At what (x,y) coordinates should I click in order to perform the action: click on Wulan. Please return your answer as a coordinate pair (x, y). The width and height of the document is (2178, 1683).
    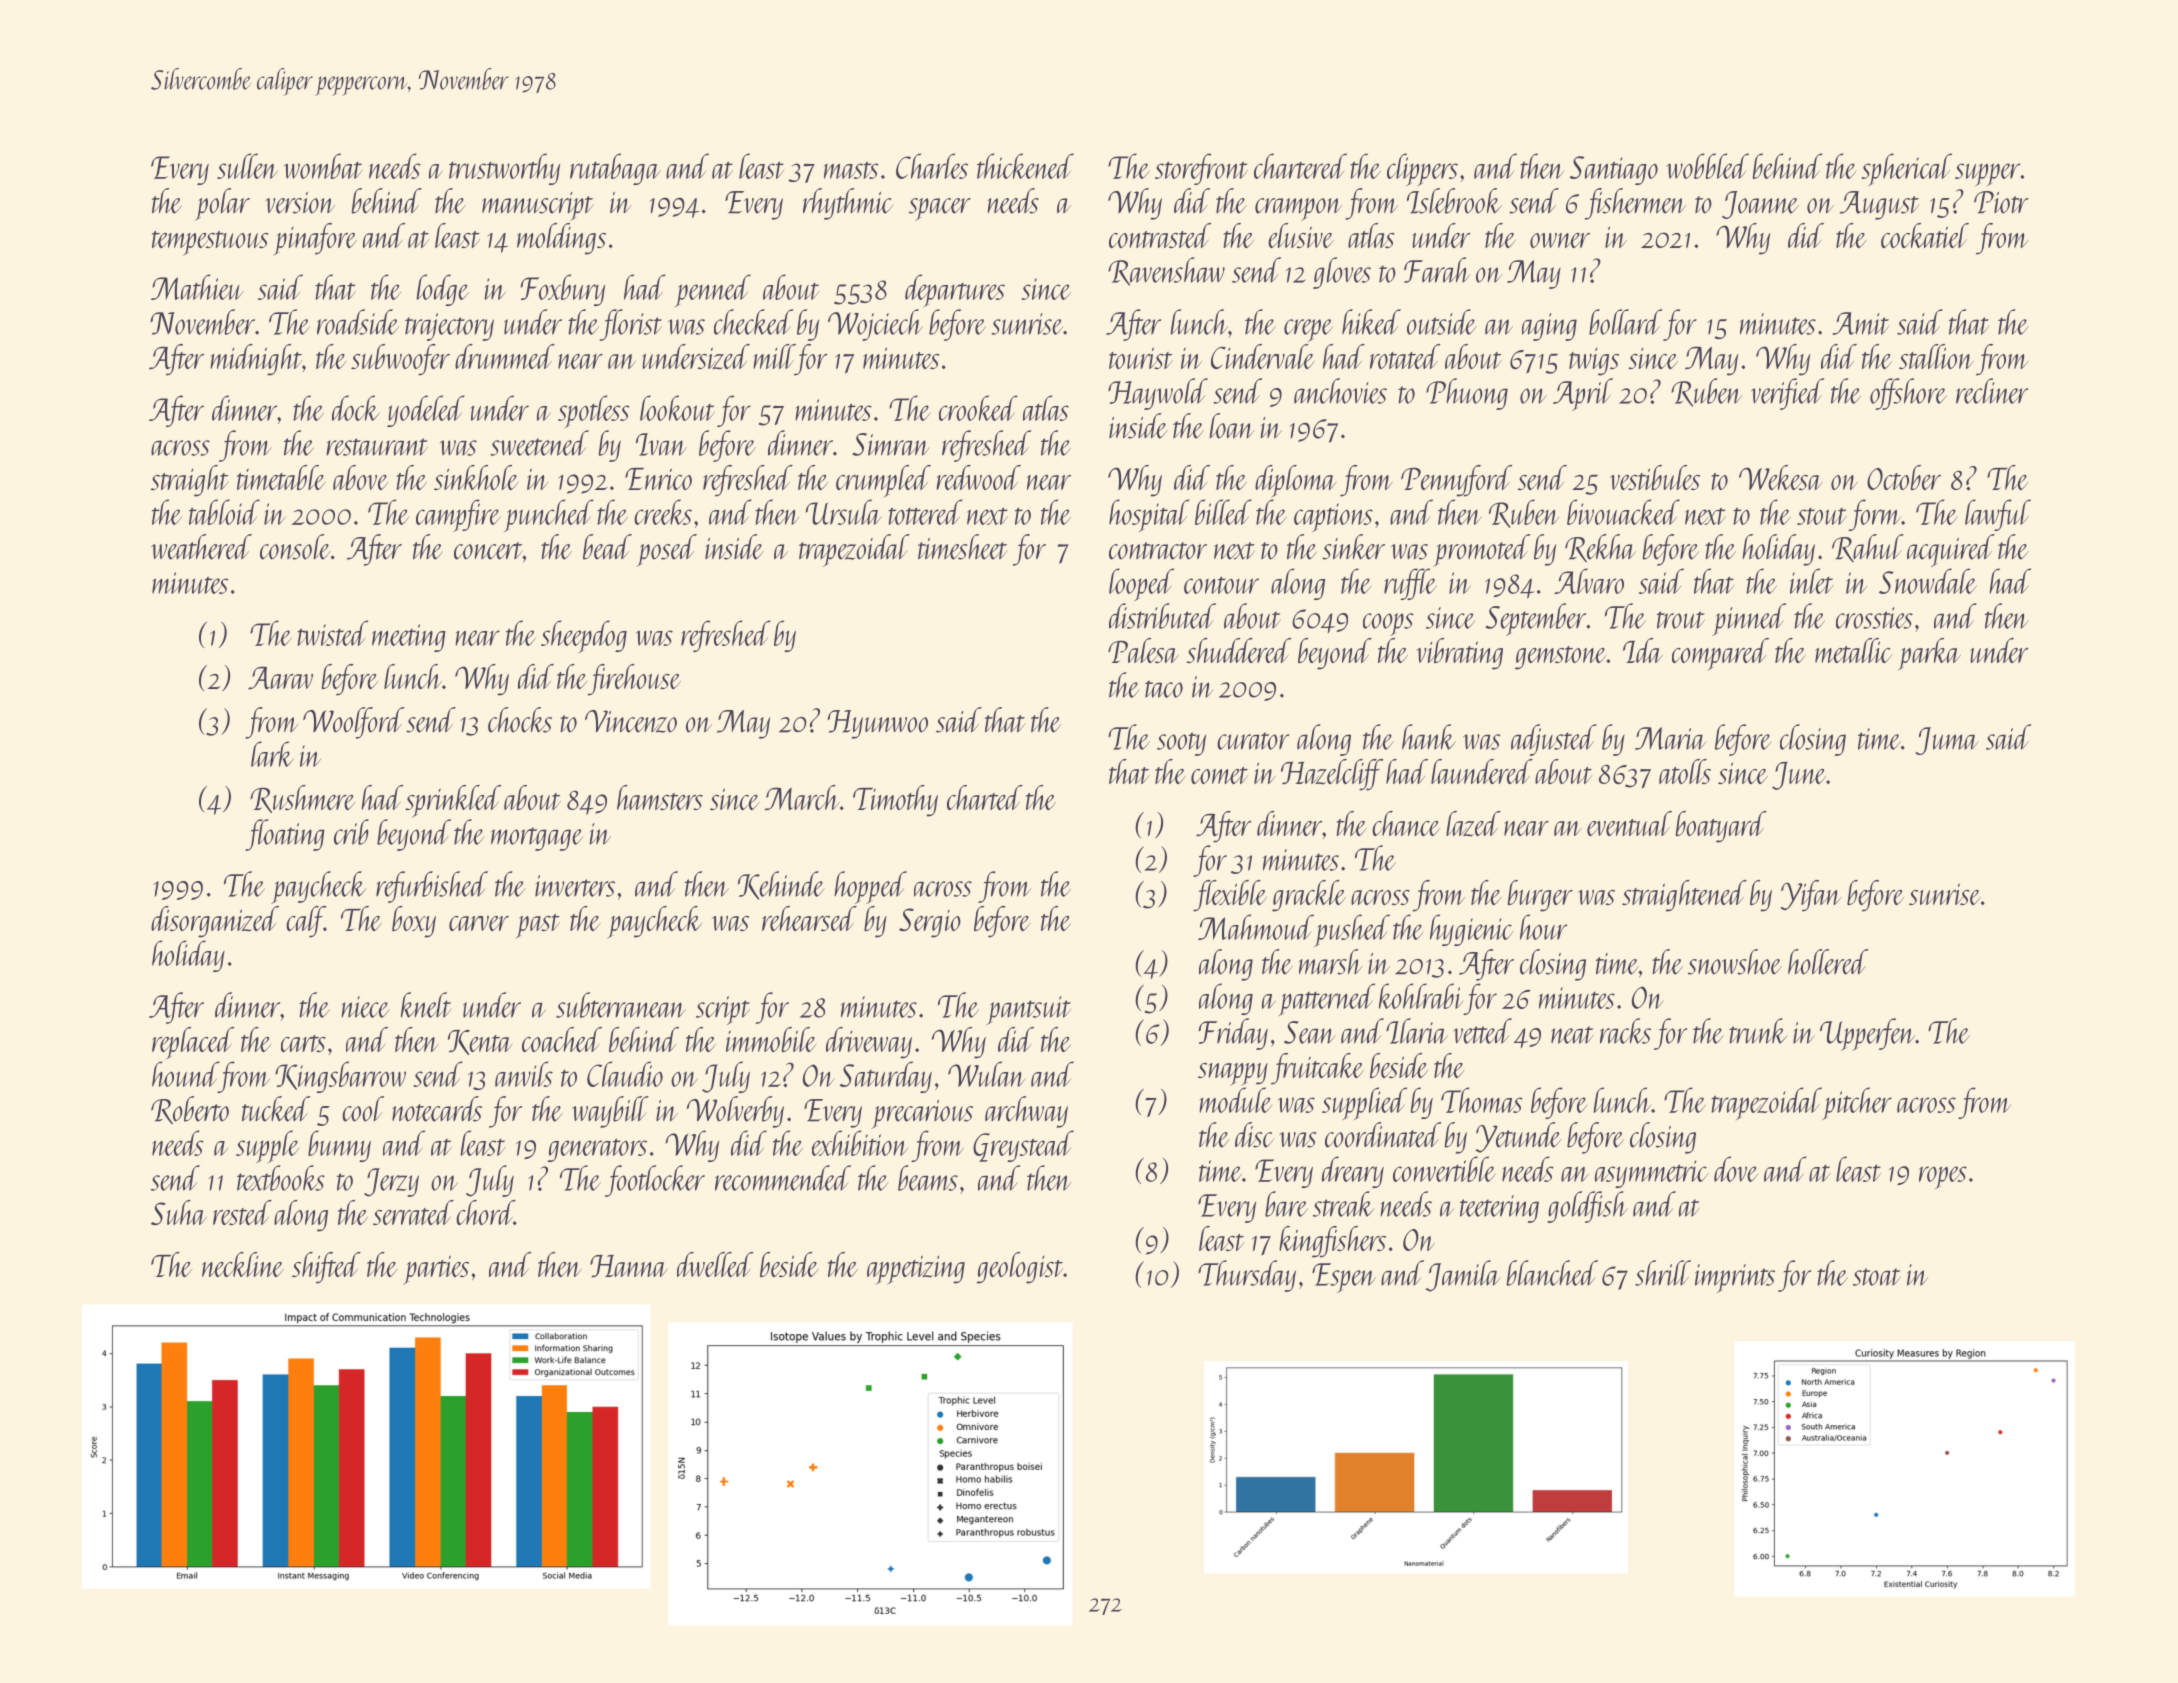
    Looking at the image, I should click on (987, 1074).
